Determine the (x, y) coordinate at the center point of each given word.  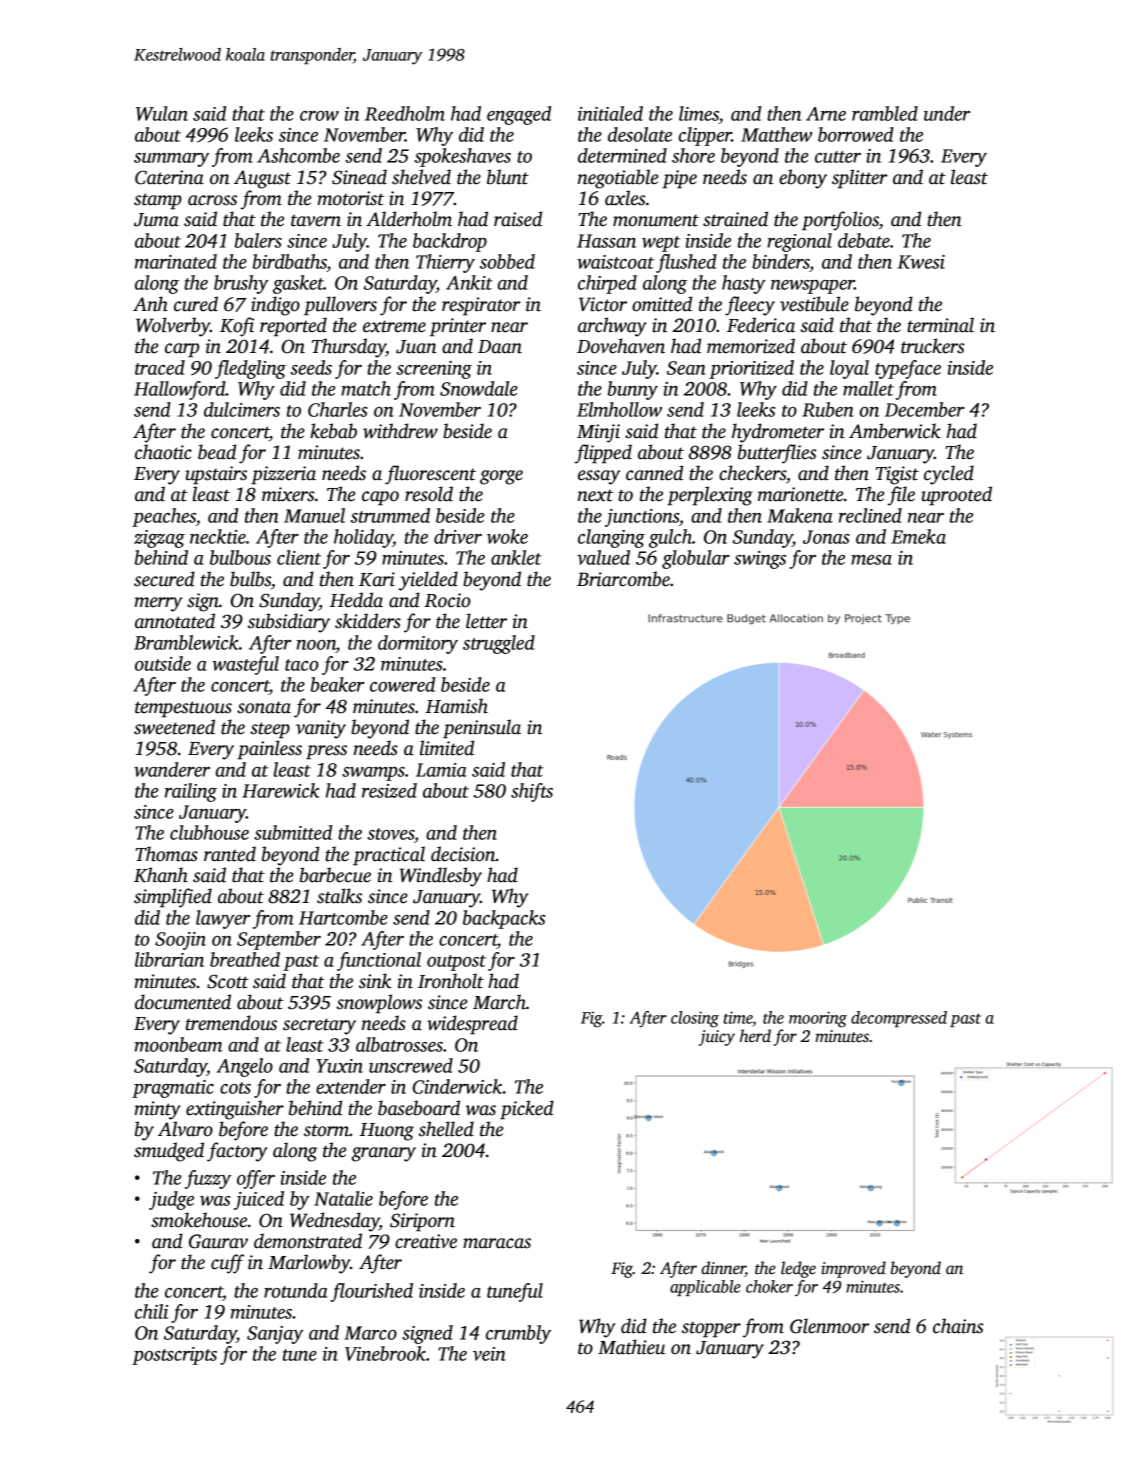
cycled (949, 475)
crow (319, 116)
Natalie (343, 1198)
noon (316, 645)
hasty (743, 284)
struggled (499, 644)
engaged (519, 115)
